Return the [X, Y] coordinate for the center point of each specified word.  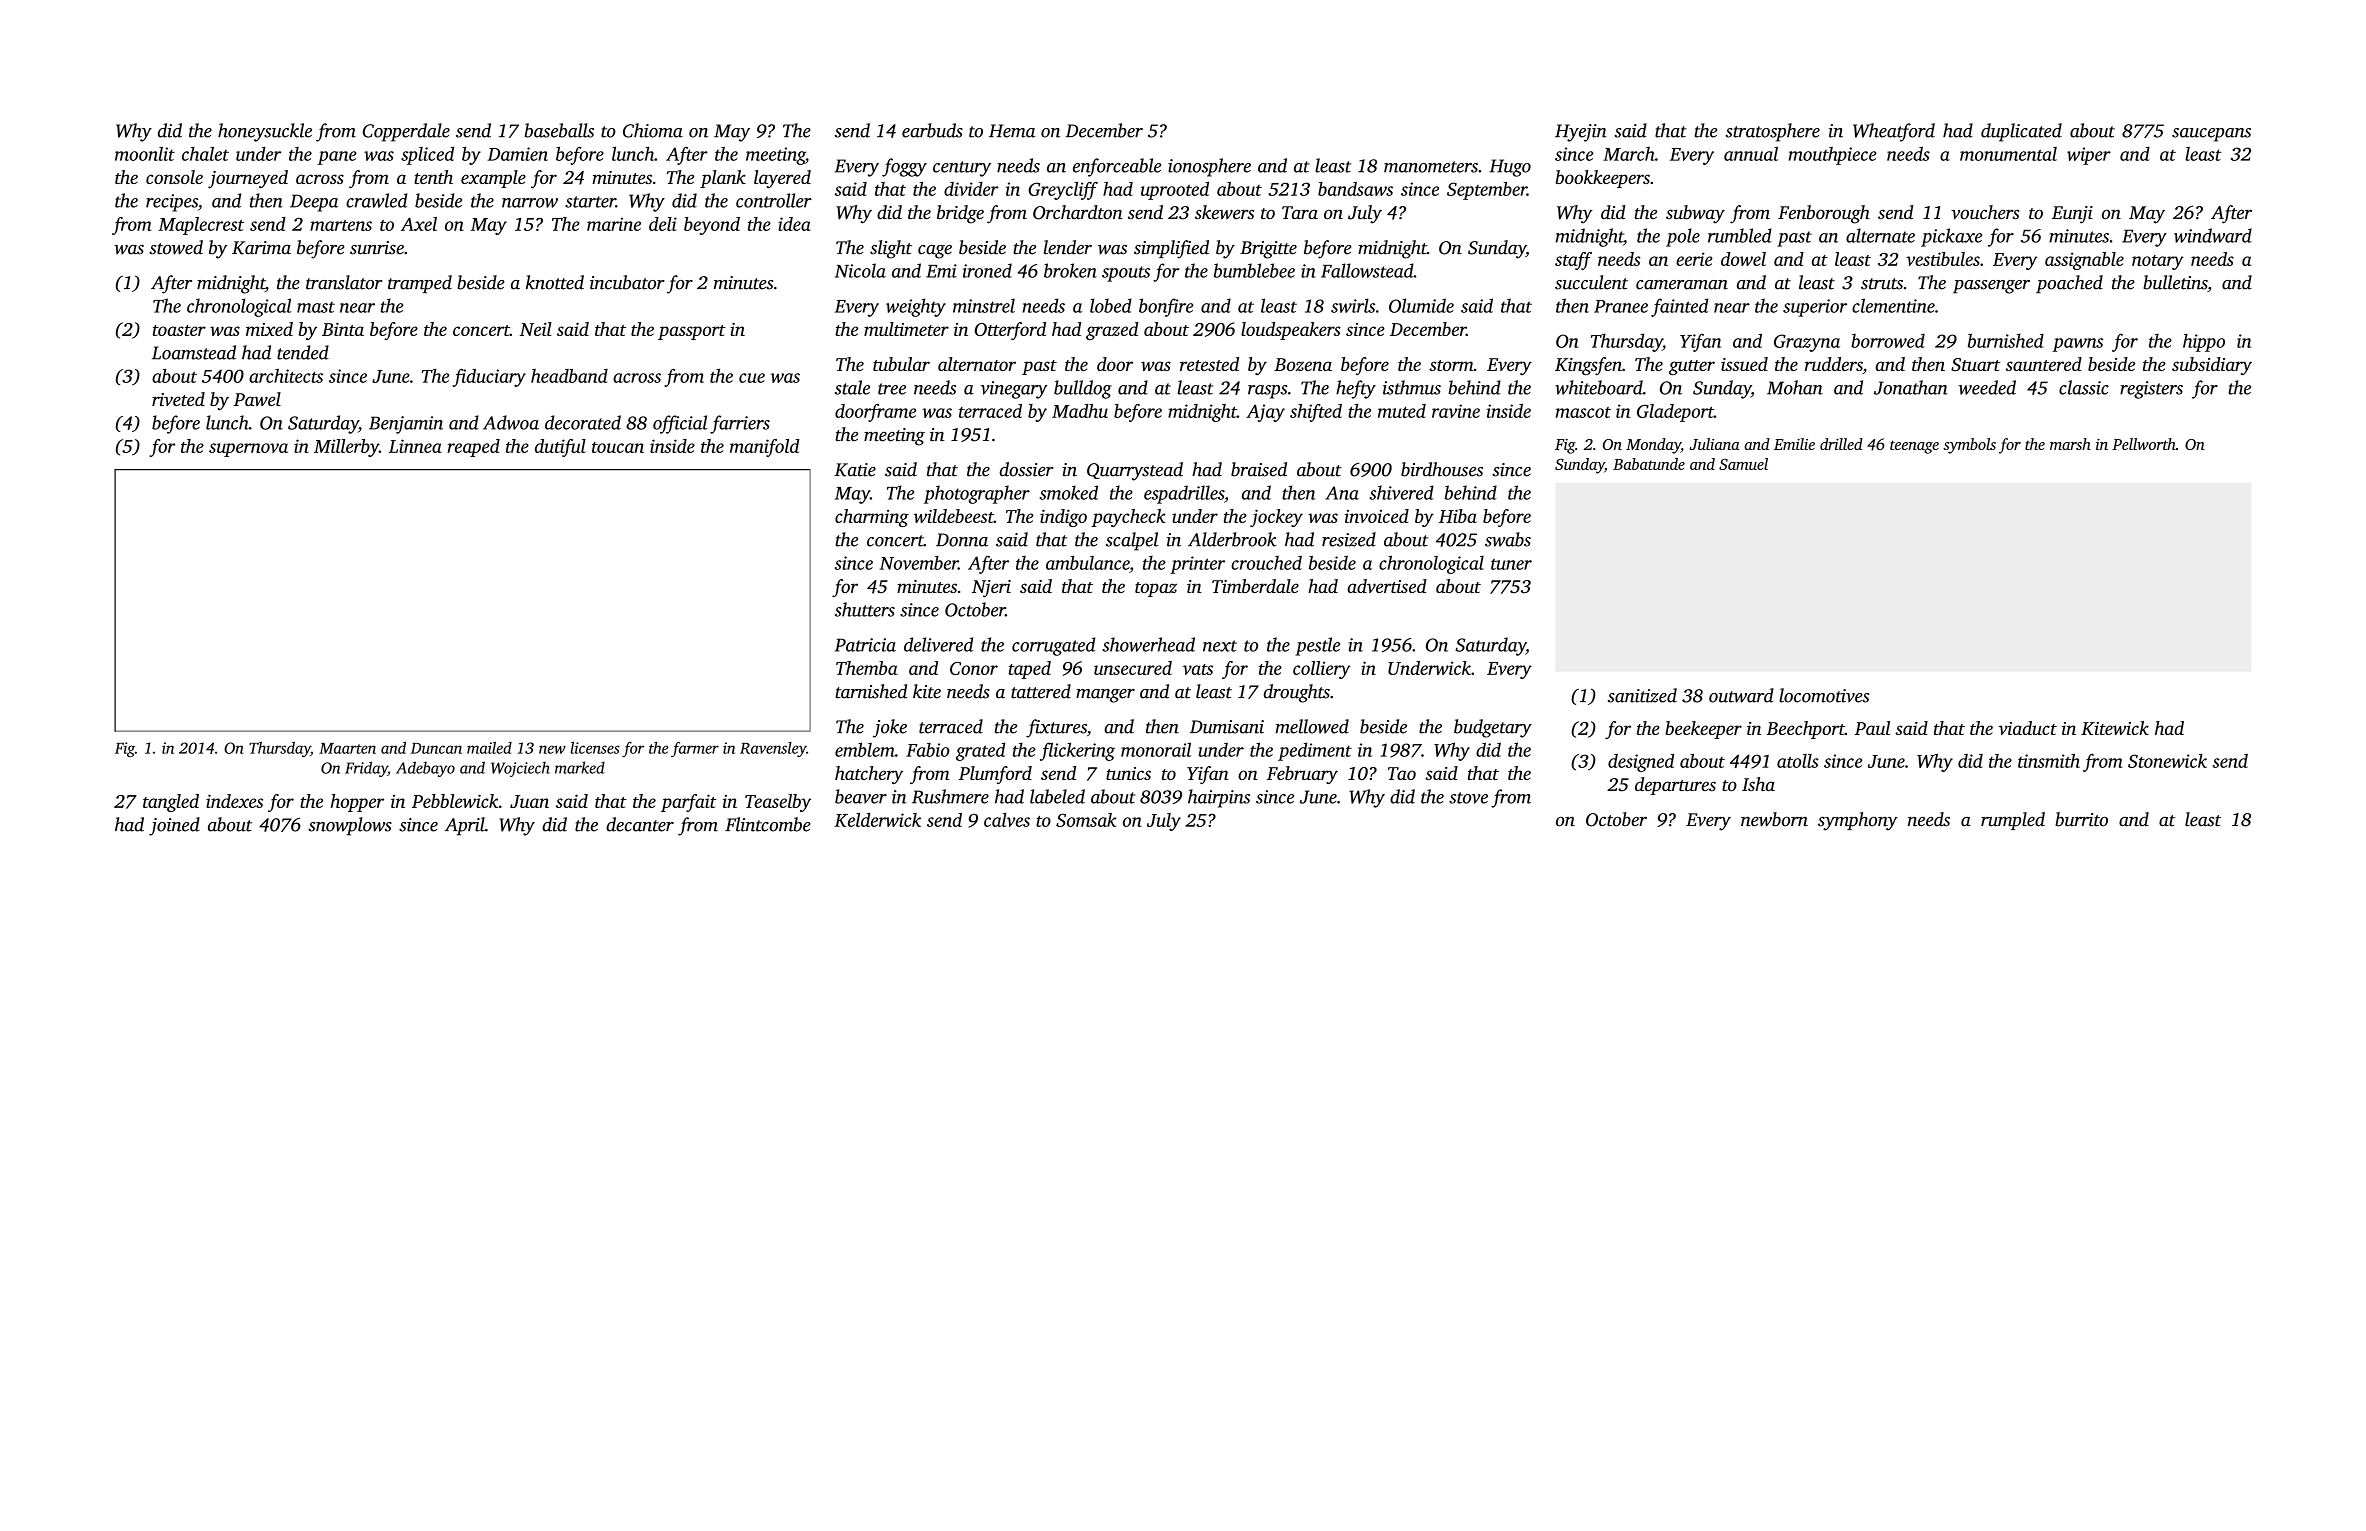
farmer [695, 749]
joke [890, 728]
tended [303, 352]
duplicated [2021, 132]
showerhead [1148, 644]
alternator [977, 364]
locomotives [1824, 695]
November [918, 563]
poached [2069, 284]
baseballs [559, 130]
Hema [1012, 131]
